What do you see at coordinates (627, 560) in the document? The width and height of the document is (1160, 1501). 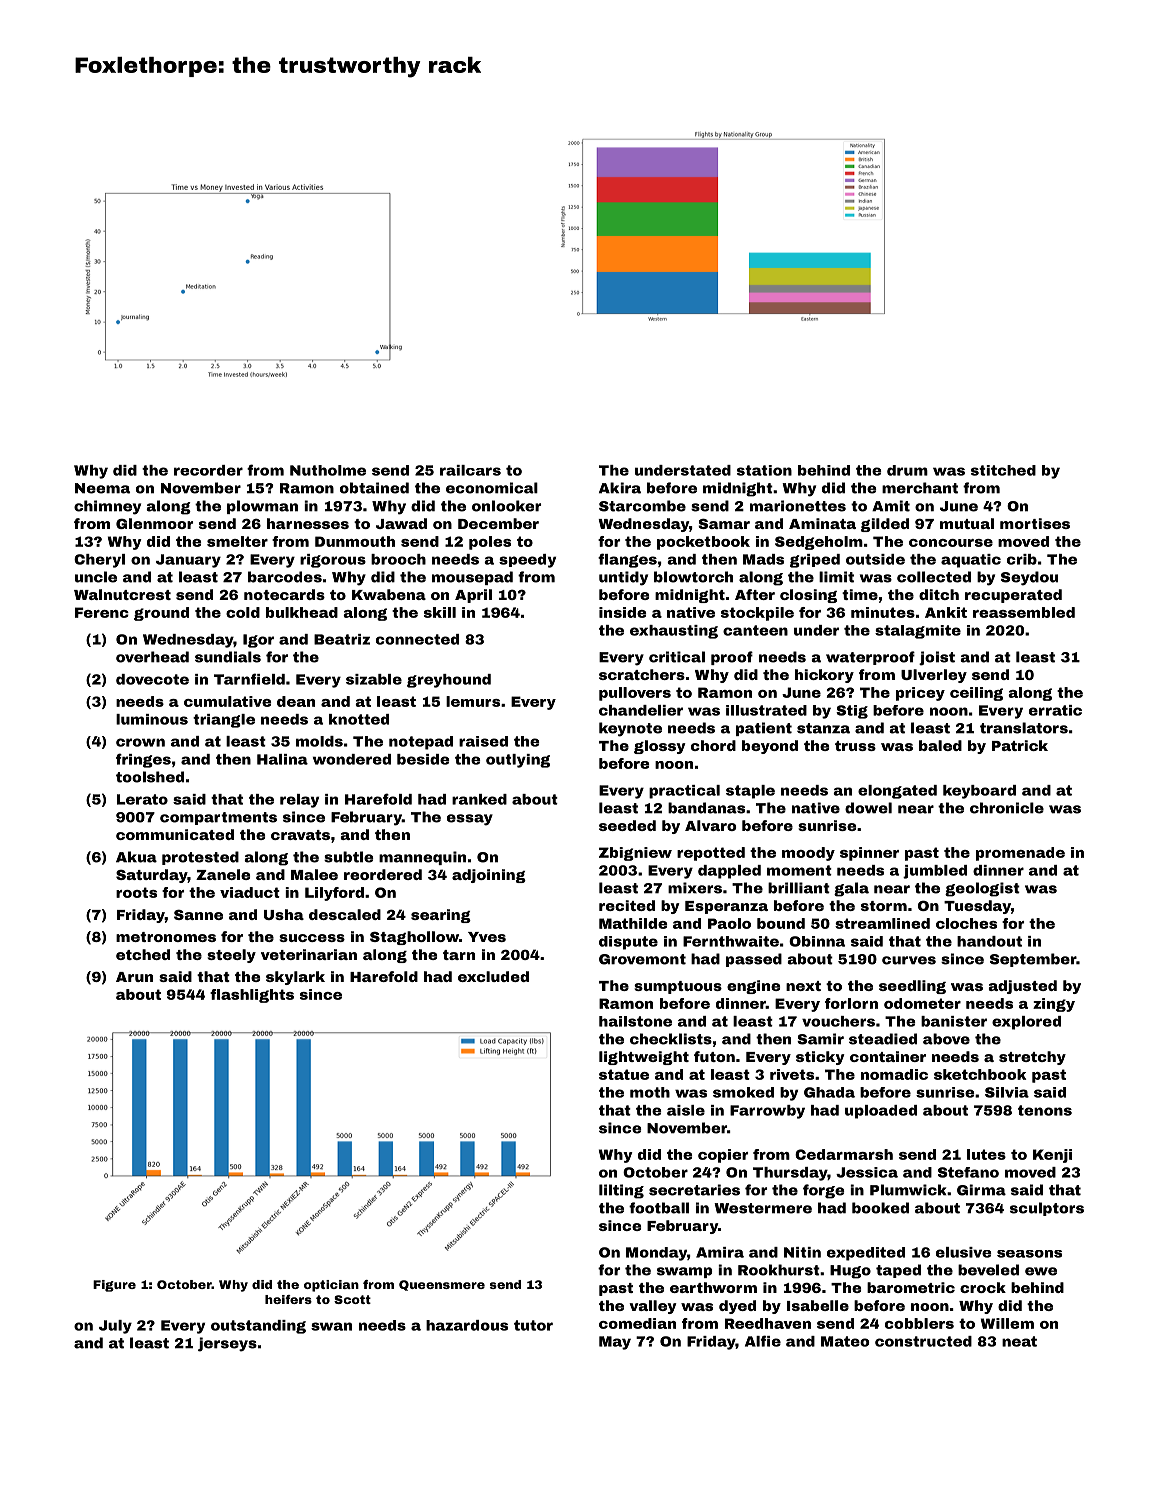 I see `flanges` at bounding box center [627, 560].
